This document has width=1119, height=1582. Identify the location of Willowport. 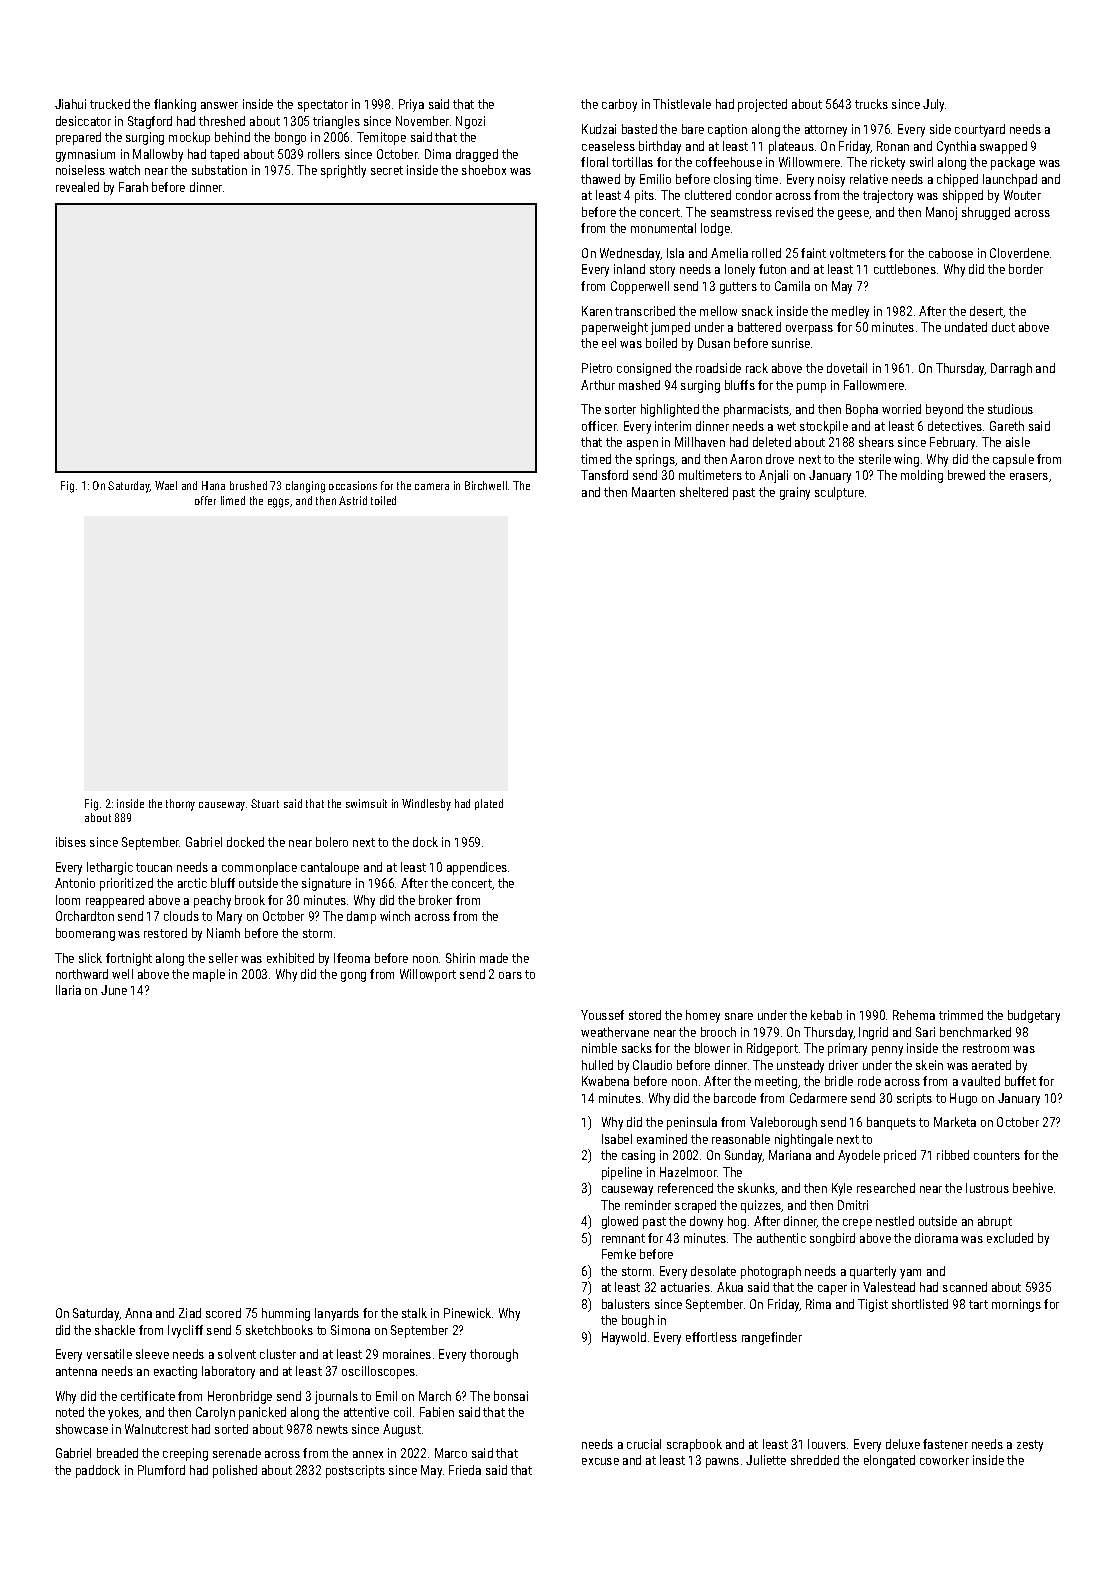
(428, 975).
